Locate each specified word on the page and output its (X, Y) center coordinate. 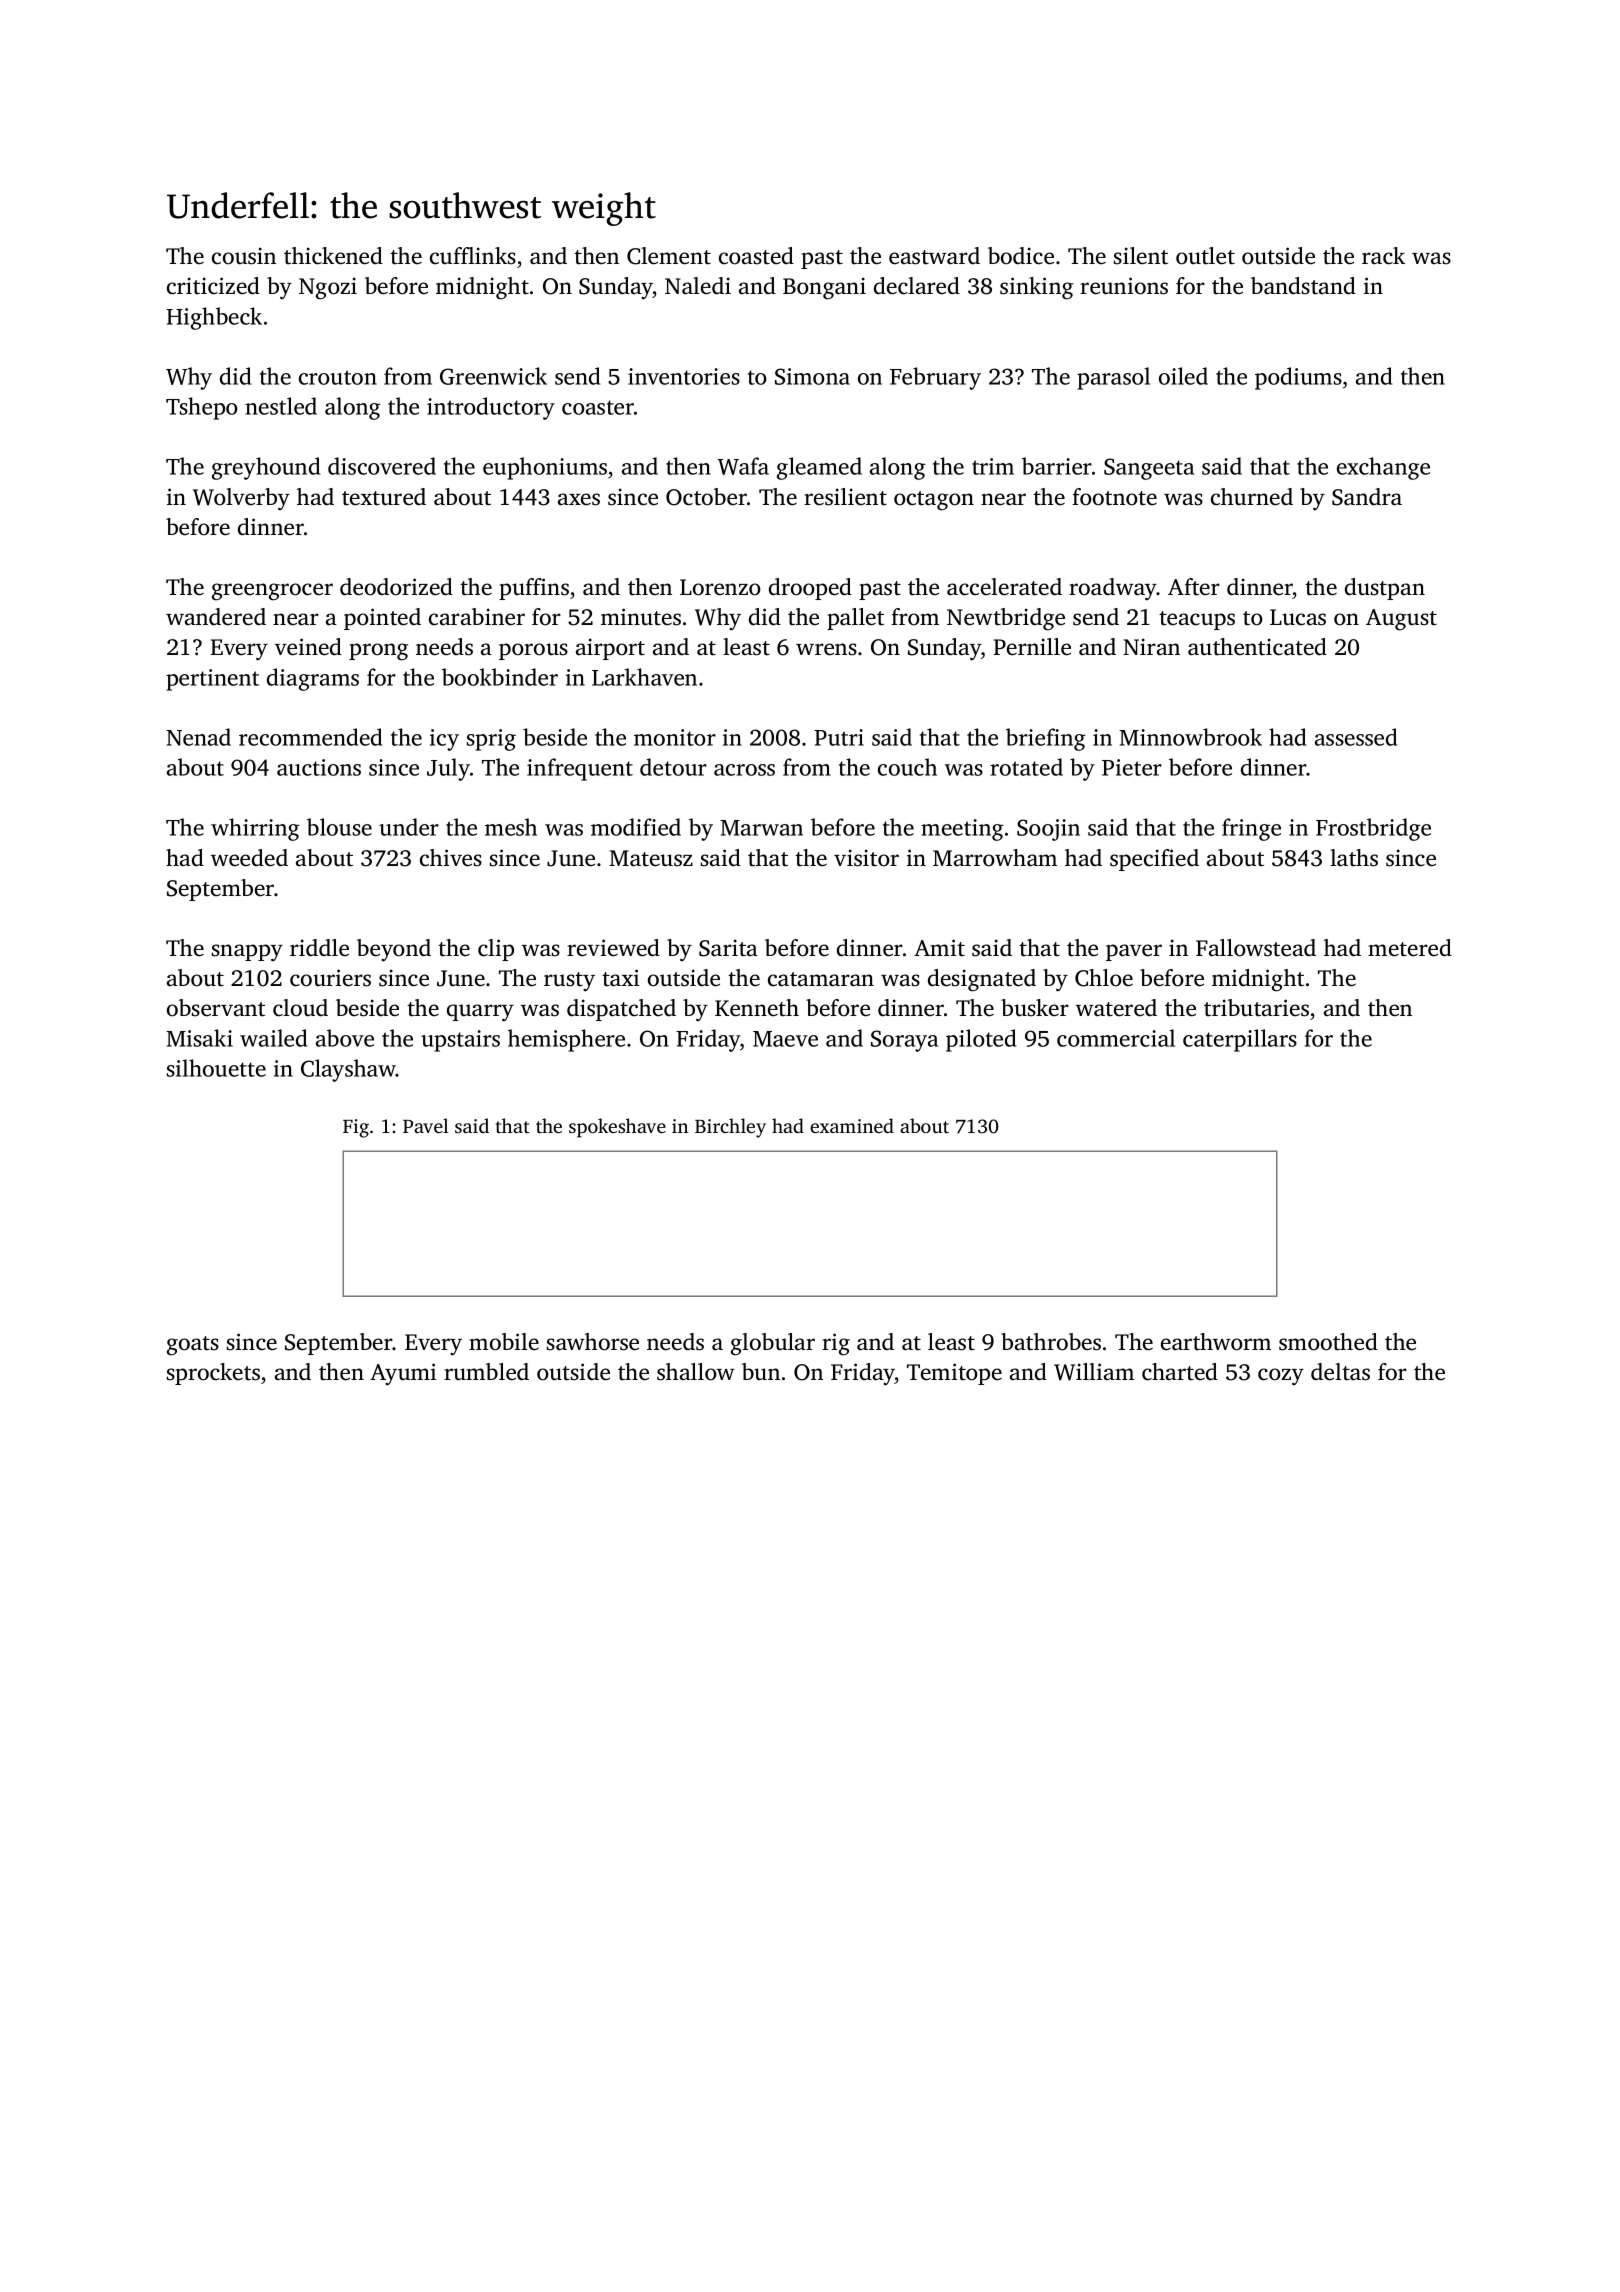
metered (1410, 948)
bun (761, 1372)
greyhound (266, 468)
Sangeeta (1149, 469)
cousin (244, 256)
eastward (934, 256)
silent (1141, 256)
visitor (866, 858)
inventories (684, 376)
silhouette (216, 1068)
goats (193, 1346)
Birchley (730, 1128)
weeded (249, 858)
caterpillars (1240, 1040)
